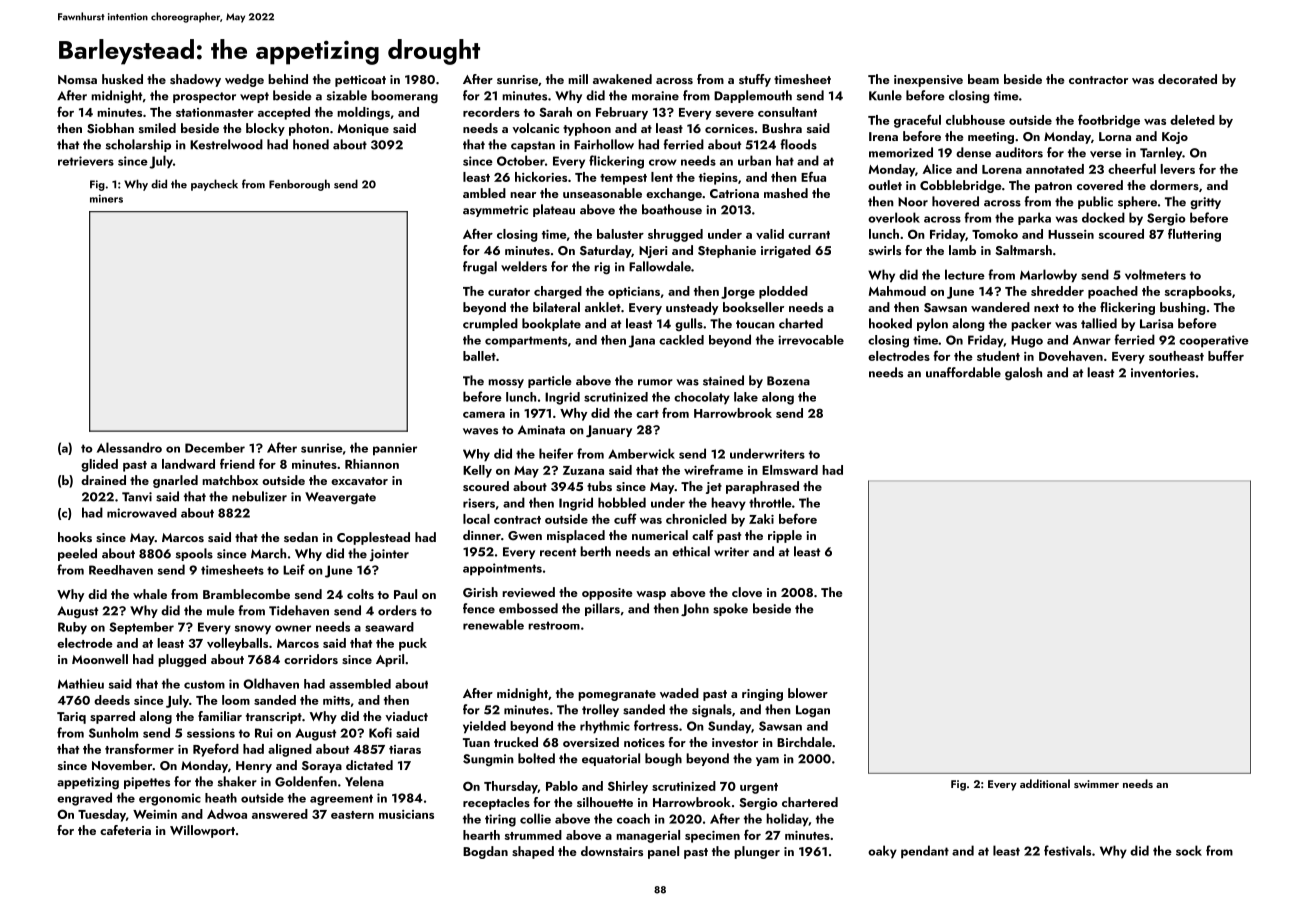 This document has width=1308, height=924. Describe the element at coordinates (925, 852) in the document. I see `pendant` at that location.
